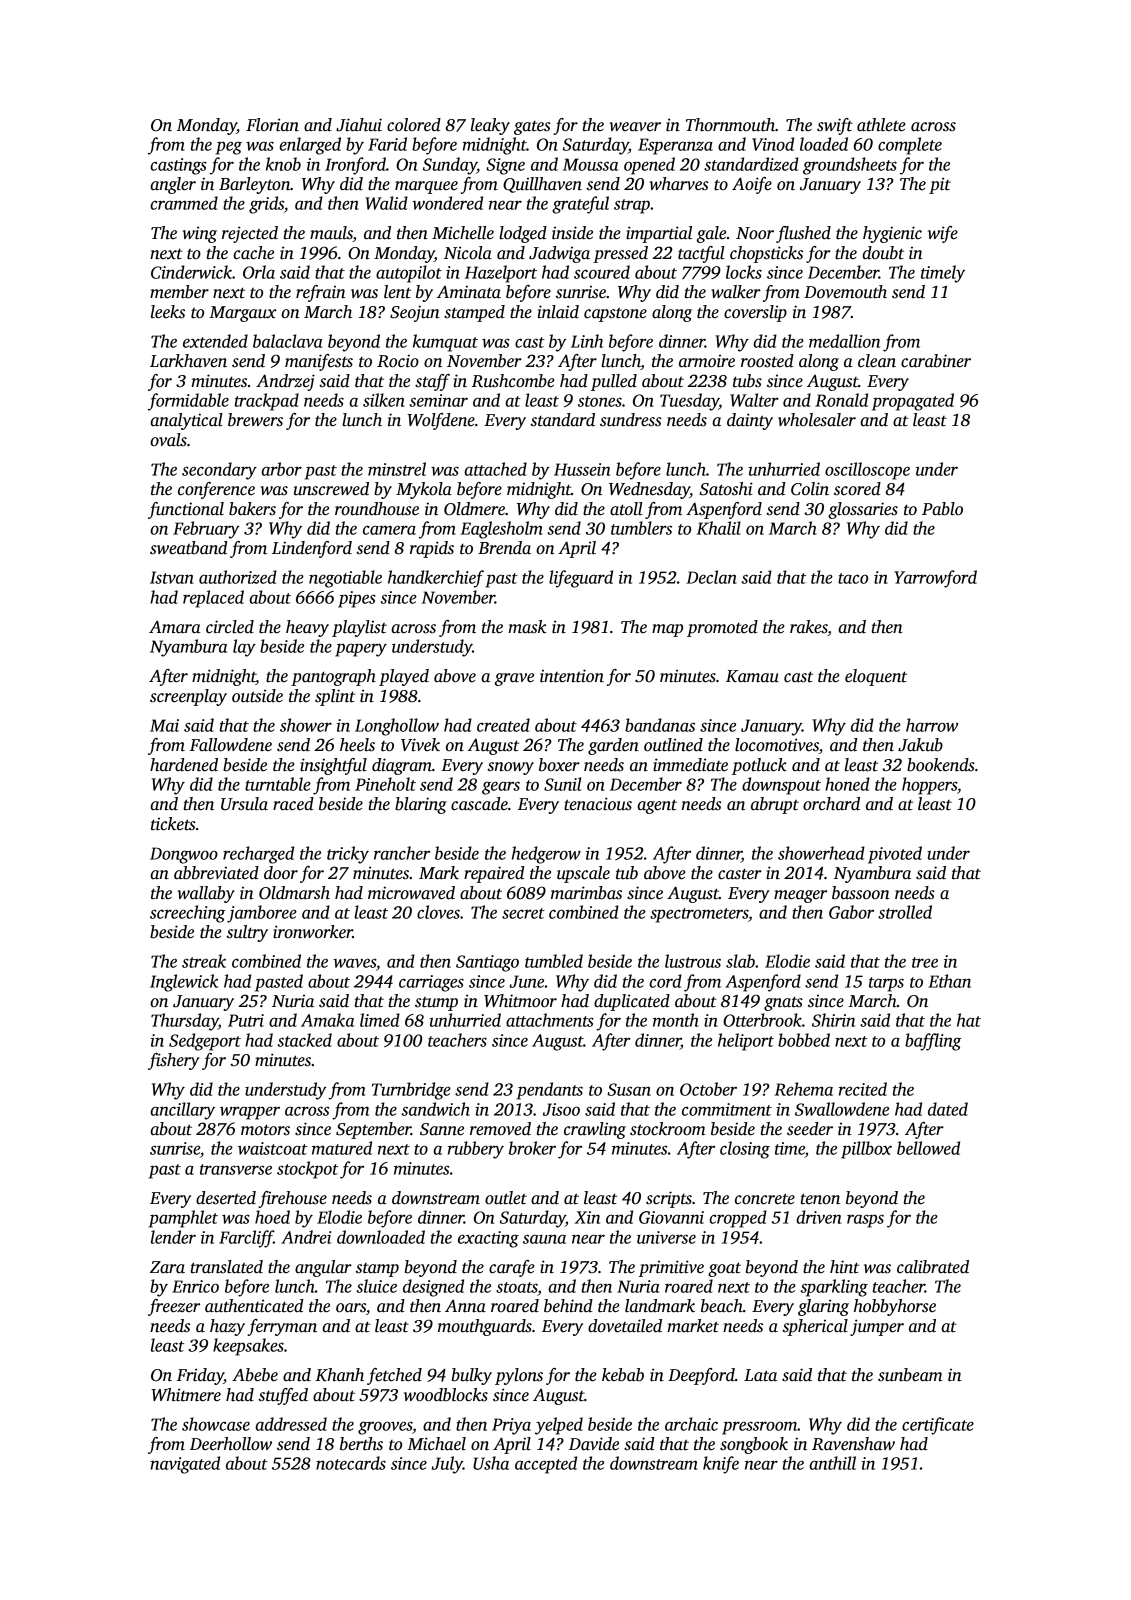 This image has height=1600, width=1131. What do you see at coordinates (185, 1465) in the image?
I see `navigated` at bounding box center [185, 1465].
